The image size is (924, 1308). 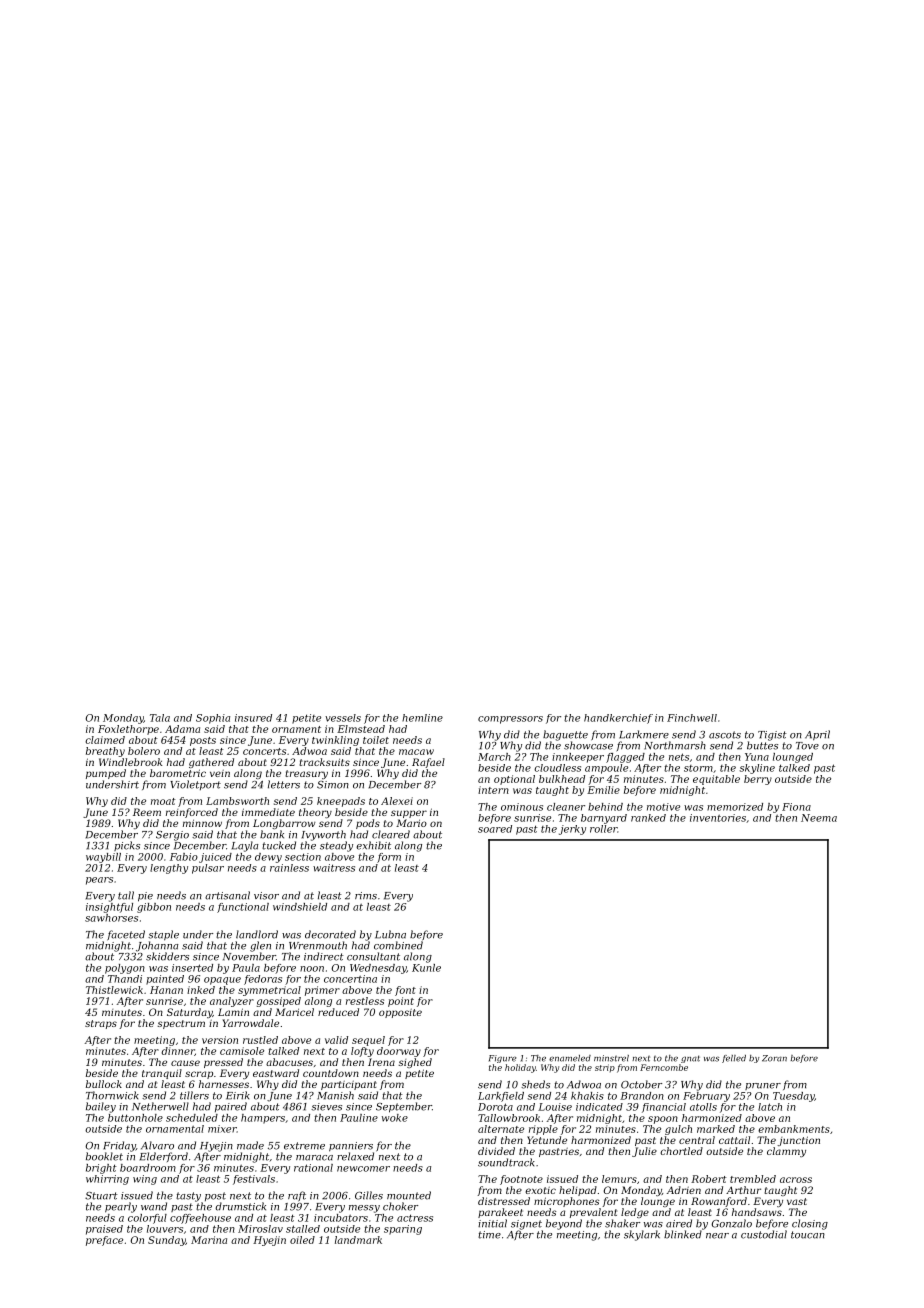 I want to click on inventories, so click(x=718, y=818).
